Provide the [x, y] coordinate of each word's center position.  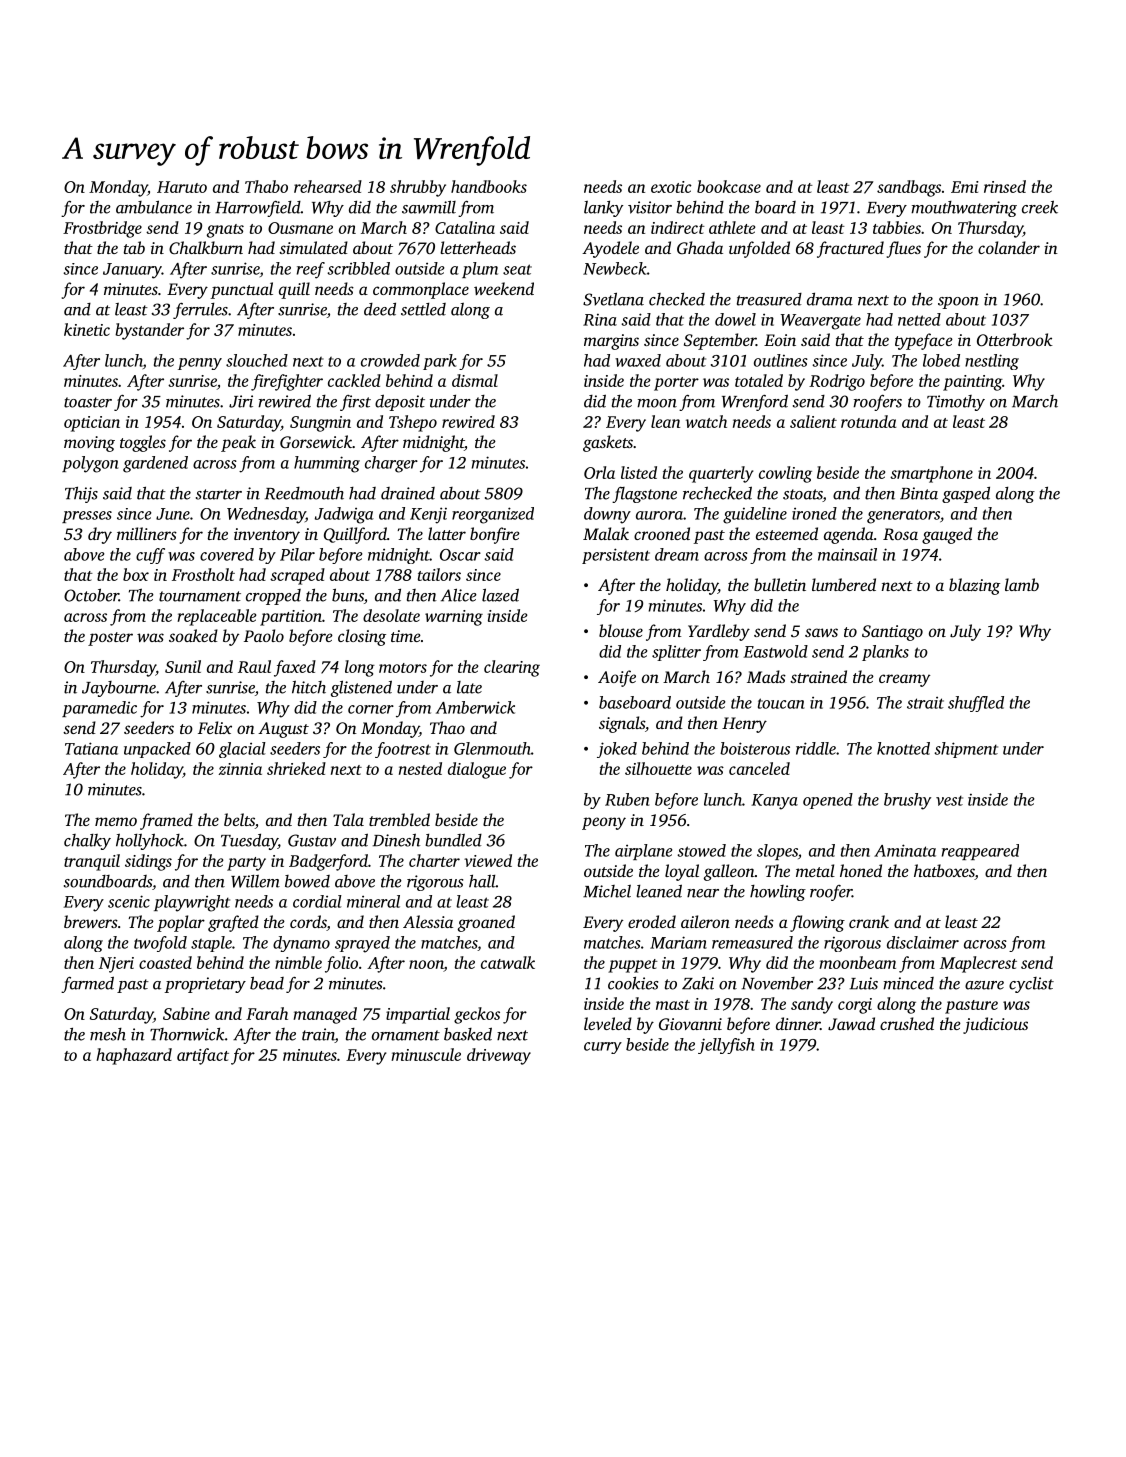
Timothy [956, 403]
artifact [203, 1056]
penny [200, 364]
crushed [907, 1023]
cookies [633, 983]
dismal [475, 380]
